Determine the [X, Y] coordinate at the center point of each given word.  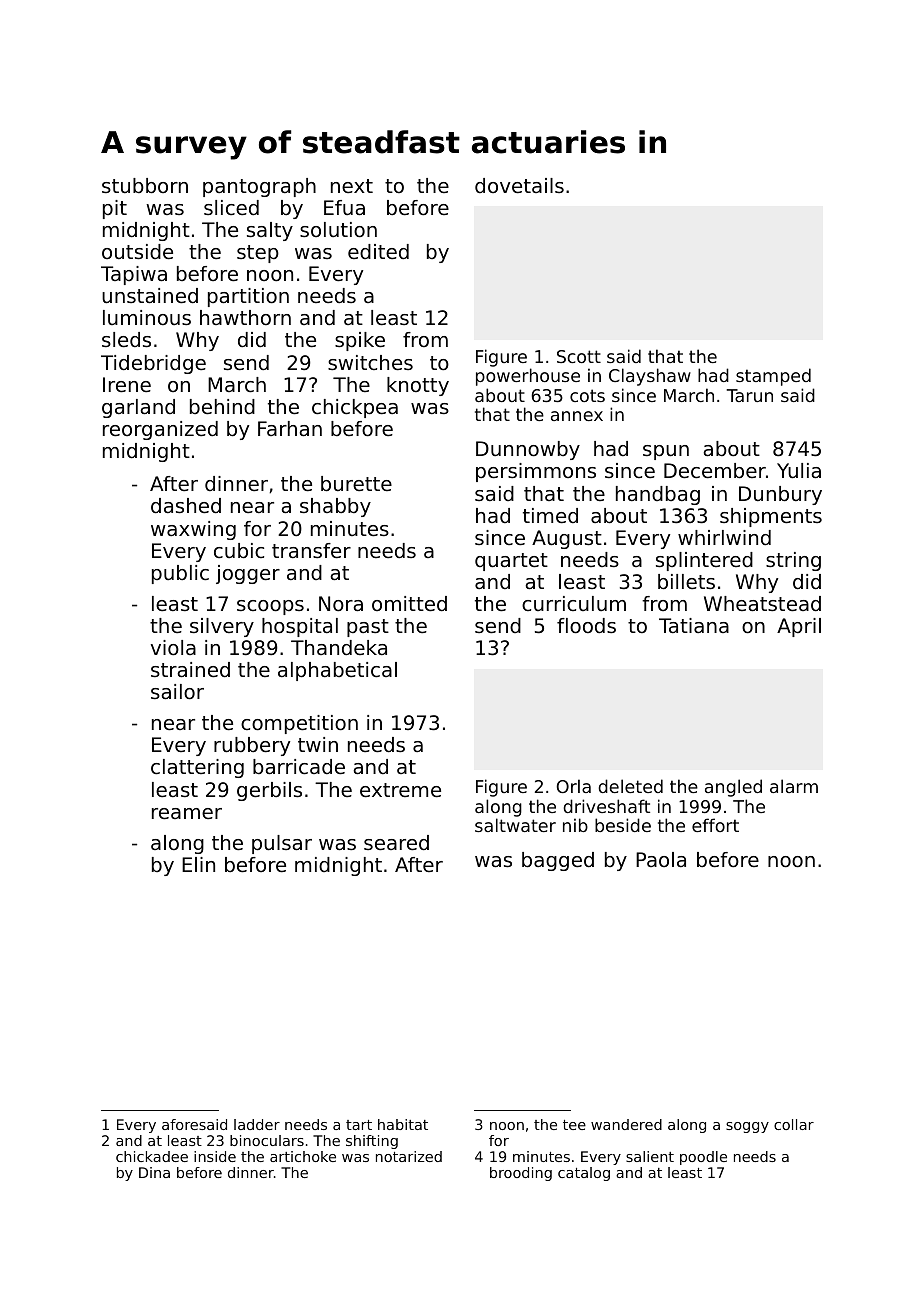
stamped [773, 377]
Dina [154, 1172]
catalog [584, 1174]
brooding [521, 1174]
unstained [150, 296]
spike [360, 341]
